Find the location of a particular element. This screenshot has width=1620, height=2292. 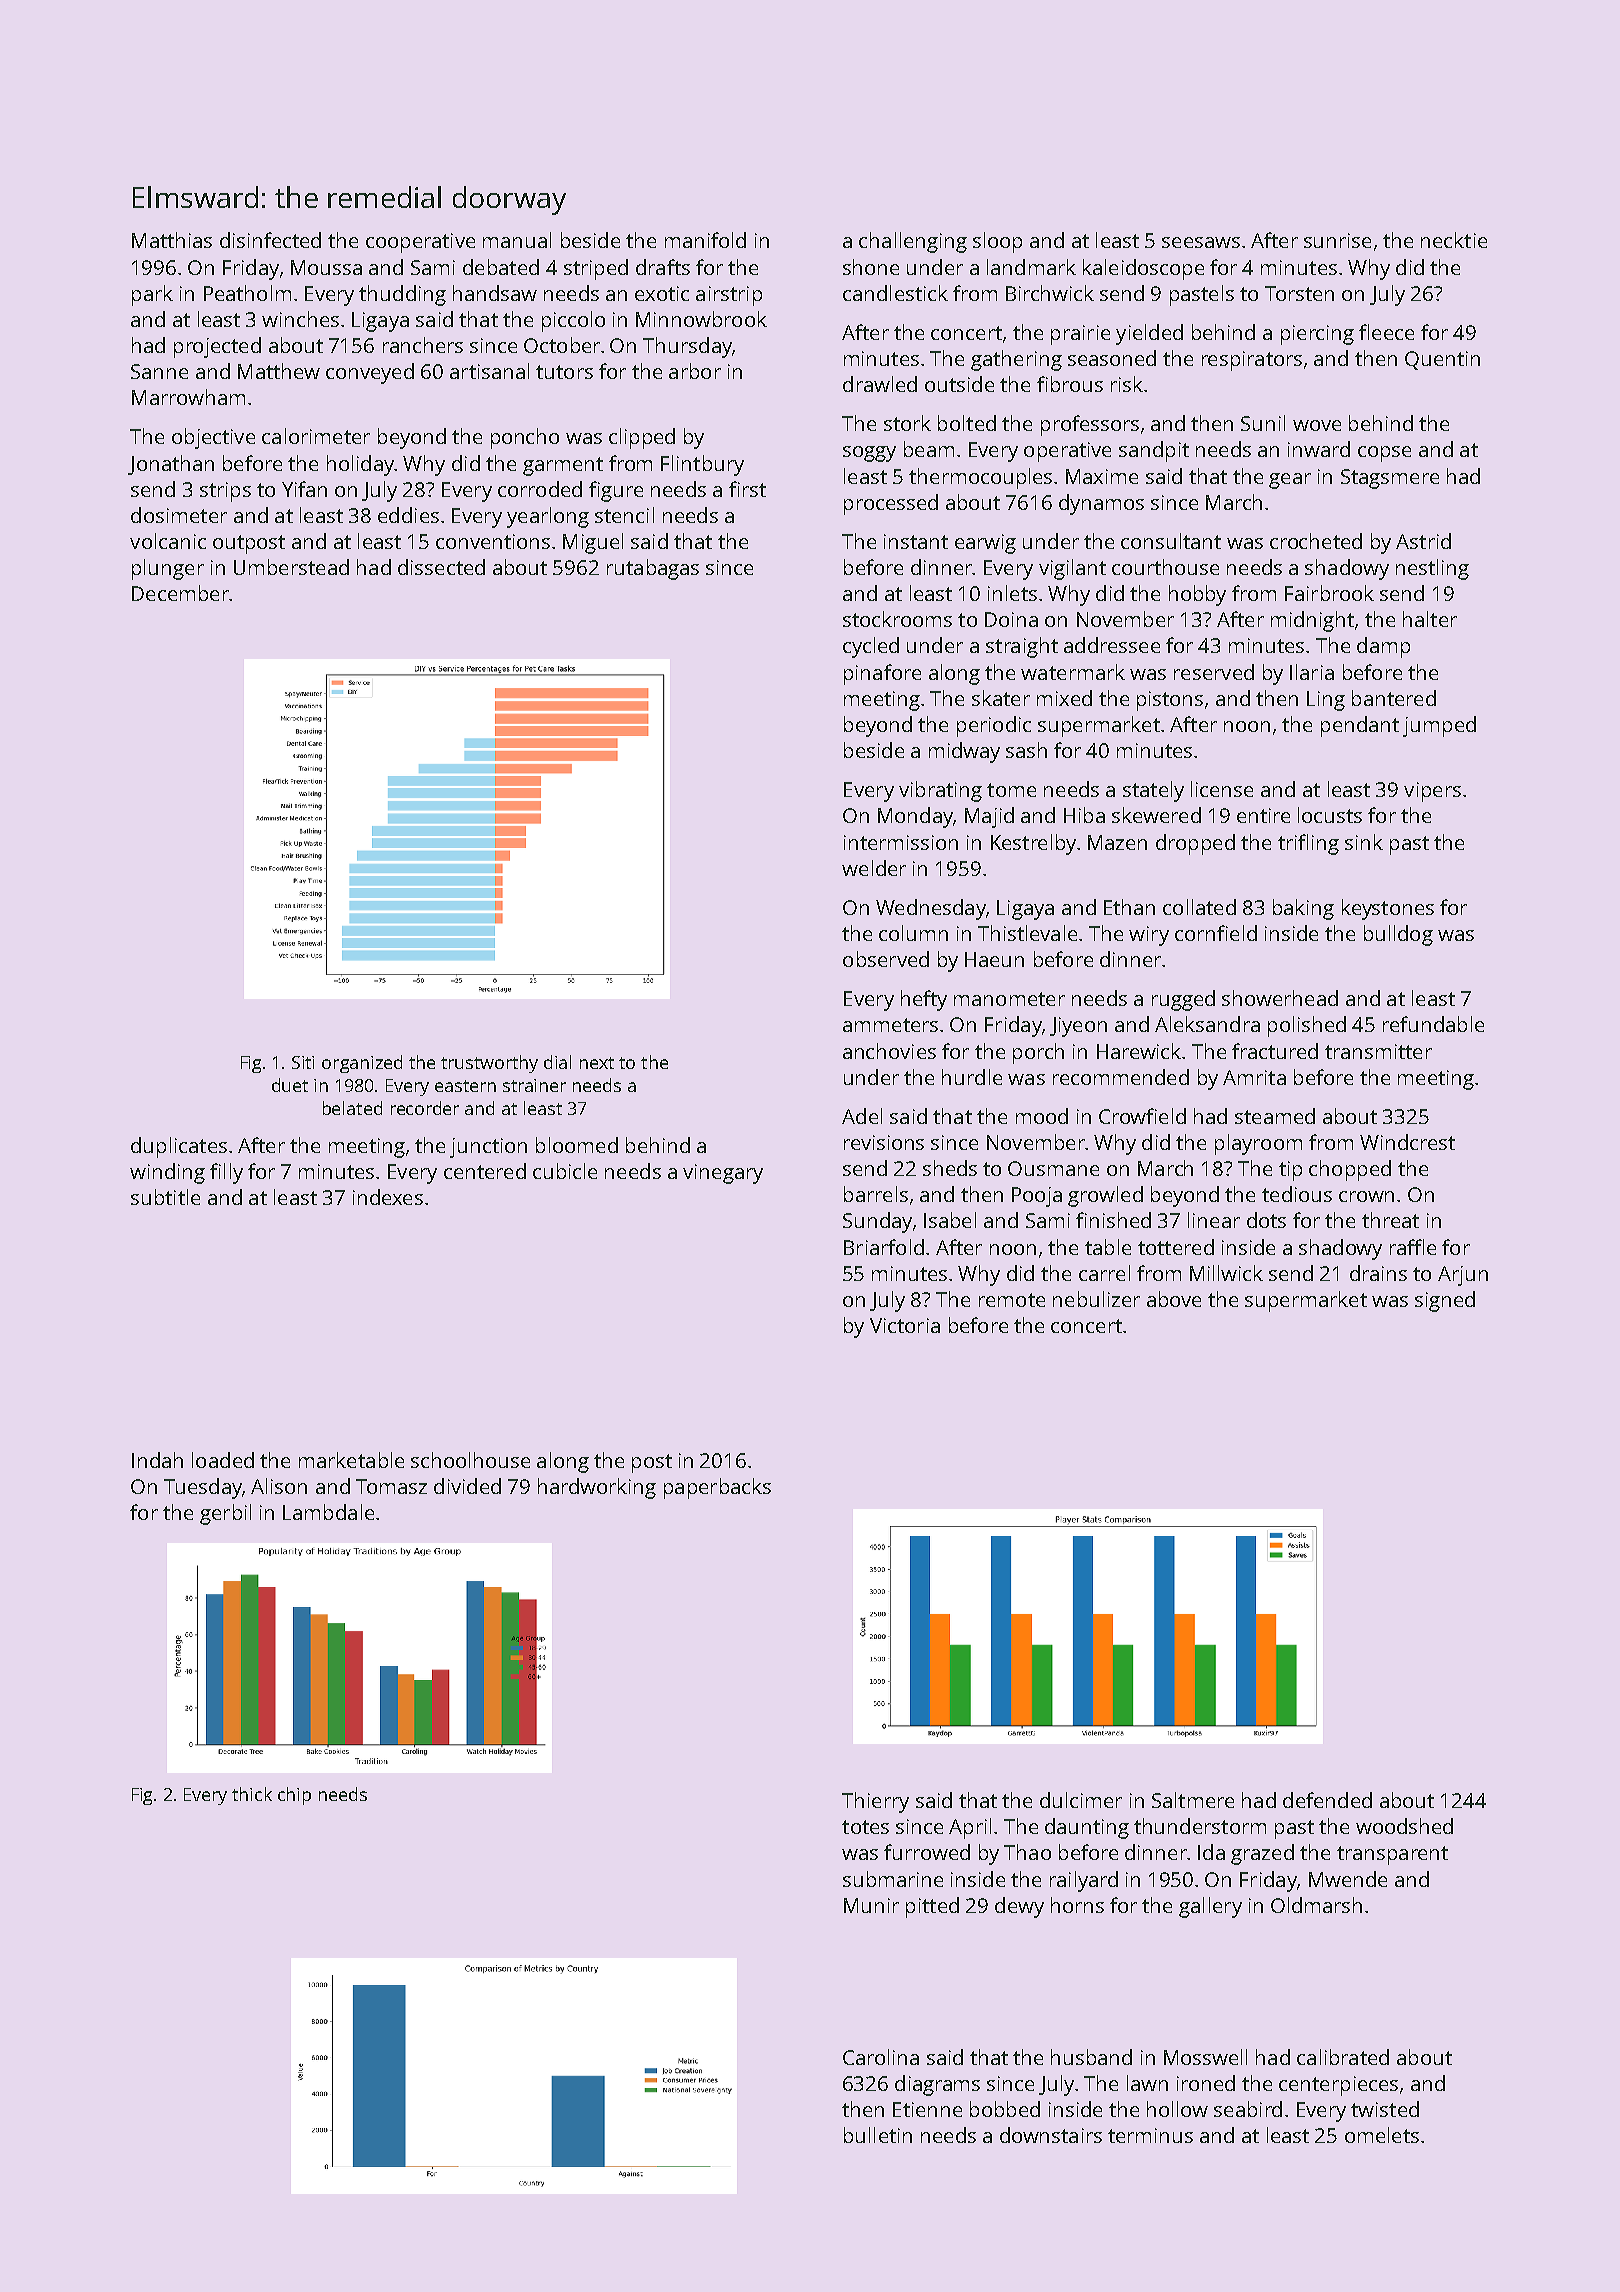

signed is located at coordinates (1445, 1301).
